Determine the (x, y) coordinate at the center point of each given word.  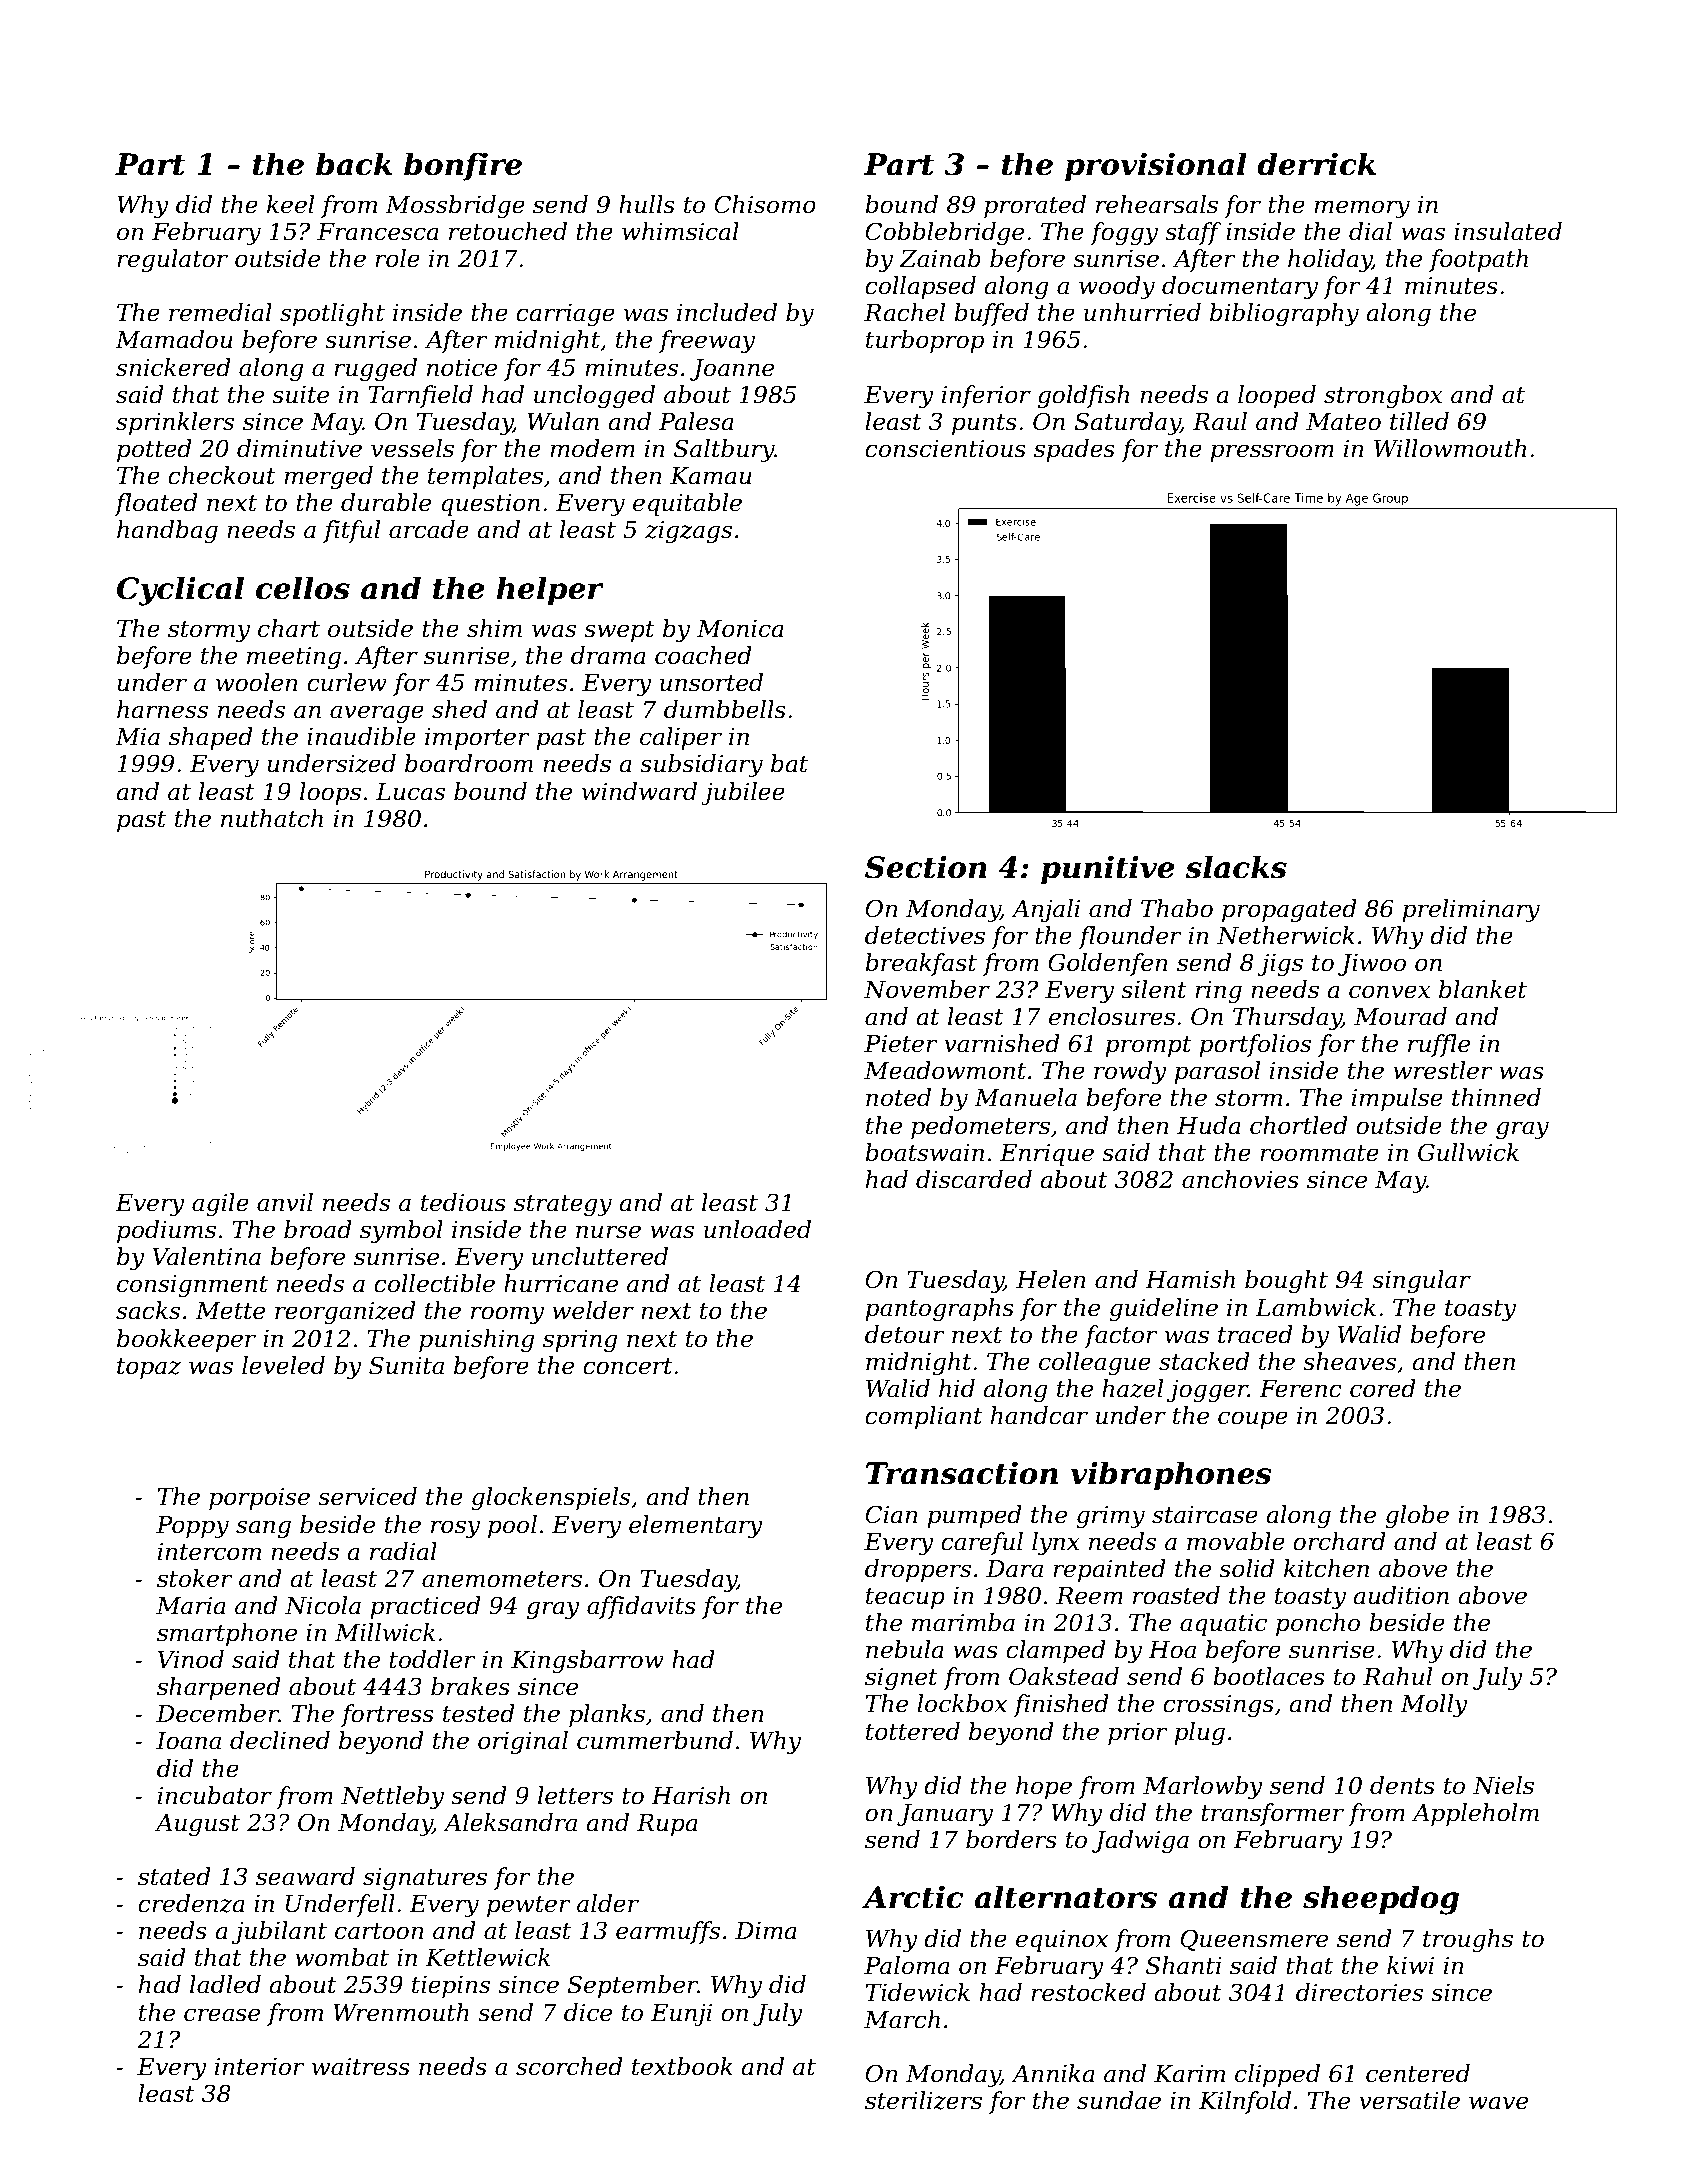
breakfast (921, 964)
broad (318, 1229)
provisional (1156, 166)
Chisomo (765, 204)
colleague (1095, 1363)
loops (330, 793)
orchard (1339, 1541)
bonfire (463, 166)
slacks (1236, 867)
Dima (766, 1931)
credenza (191, 1903)
